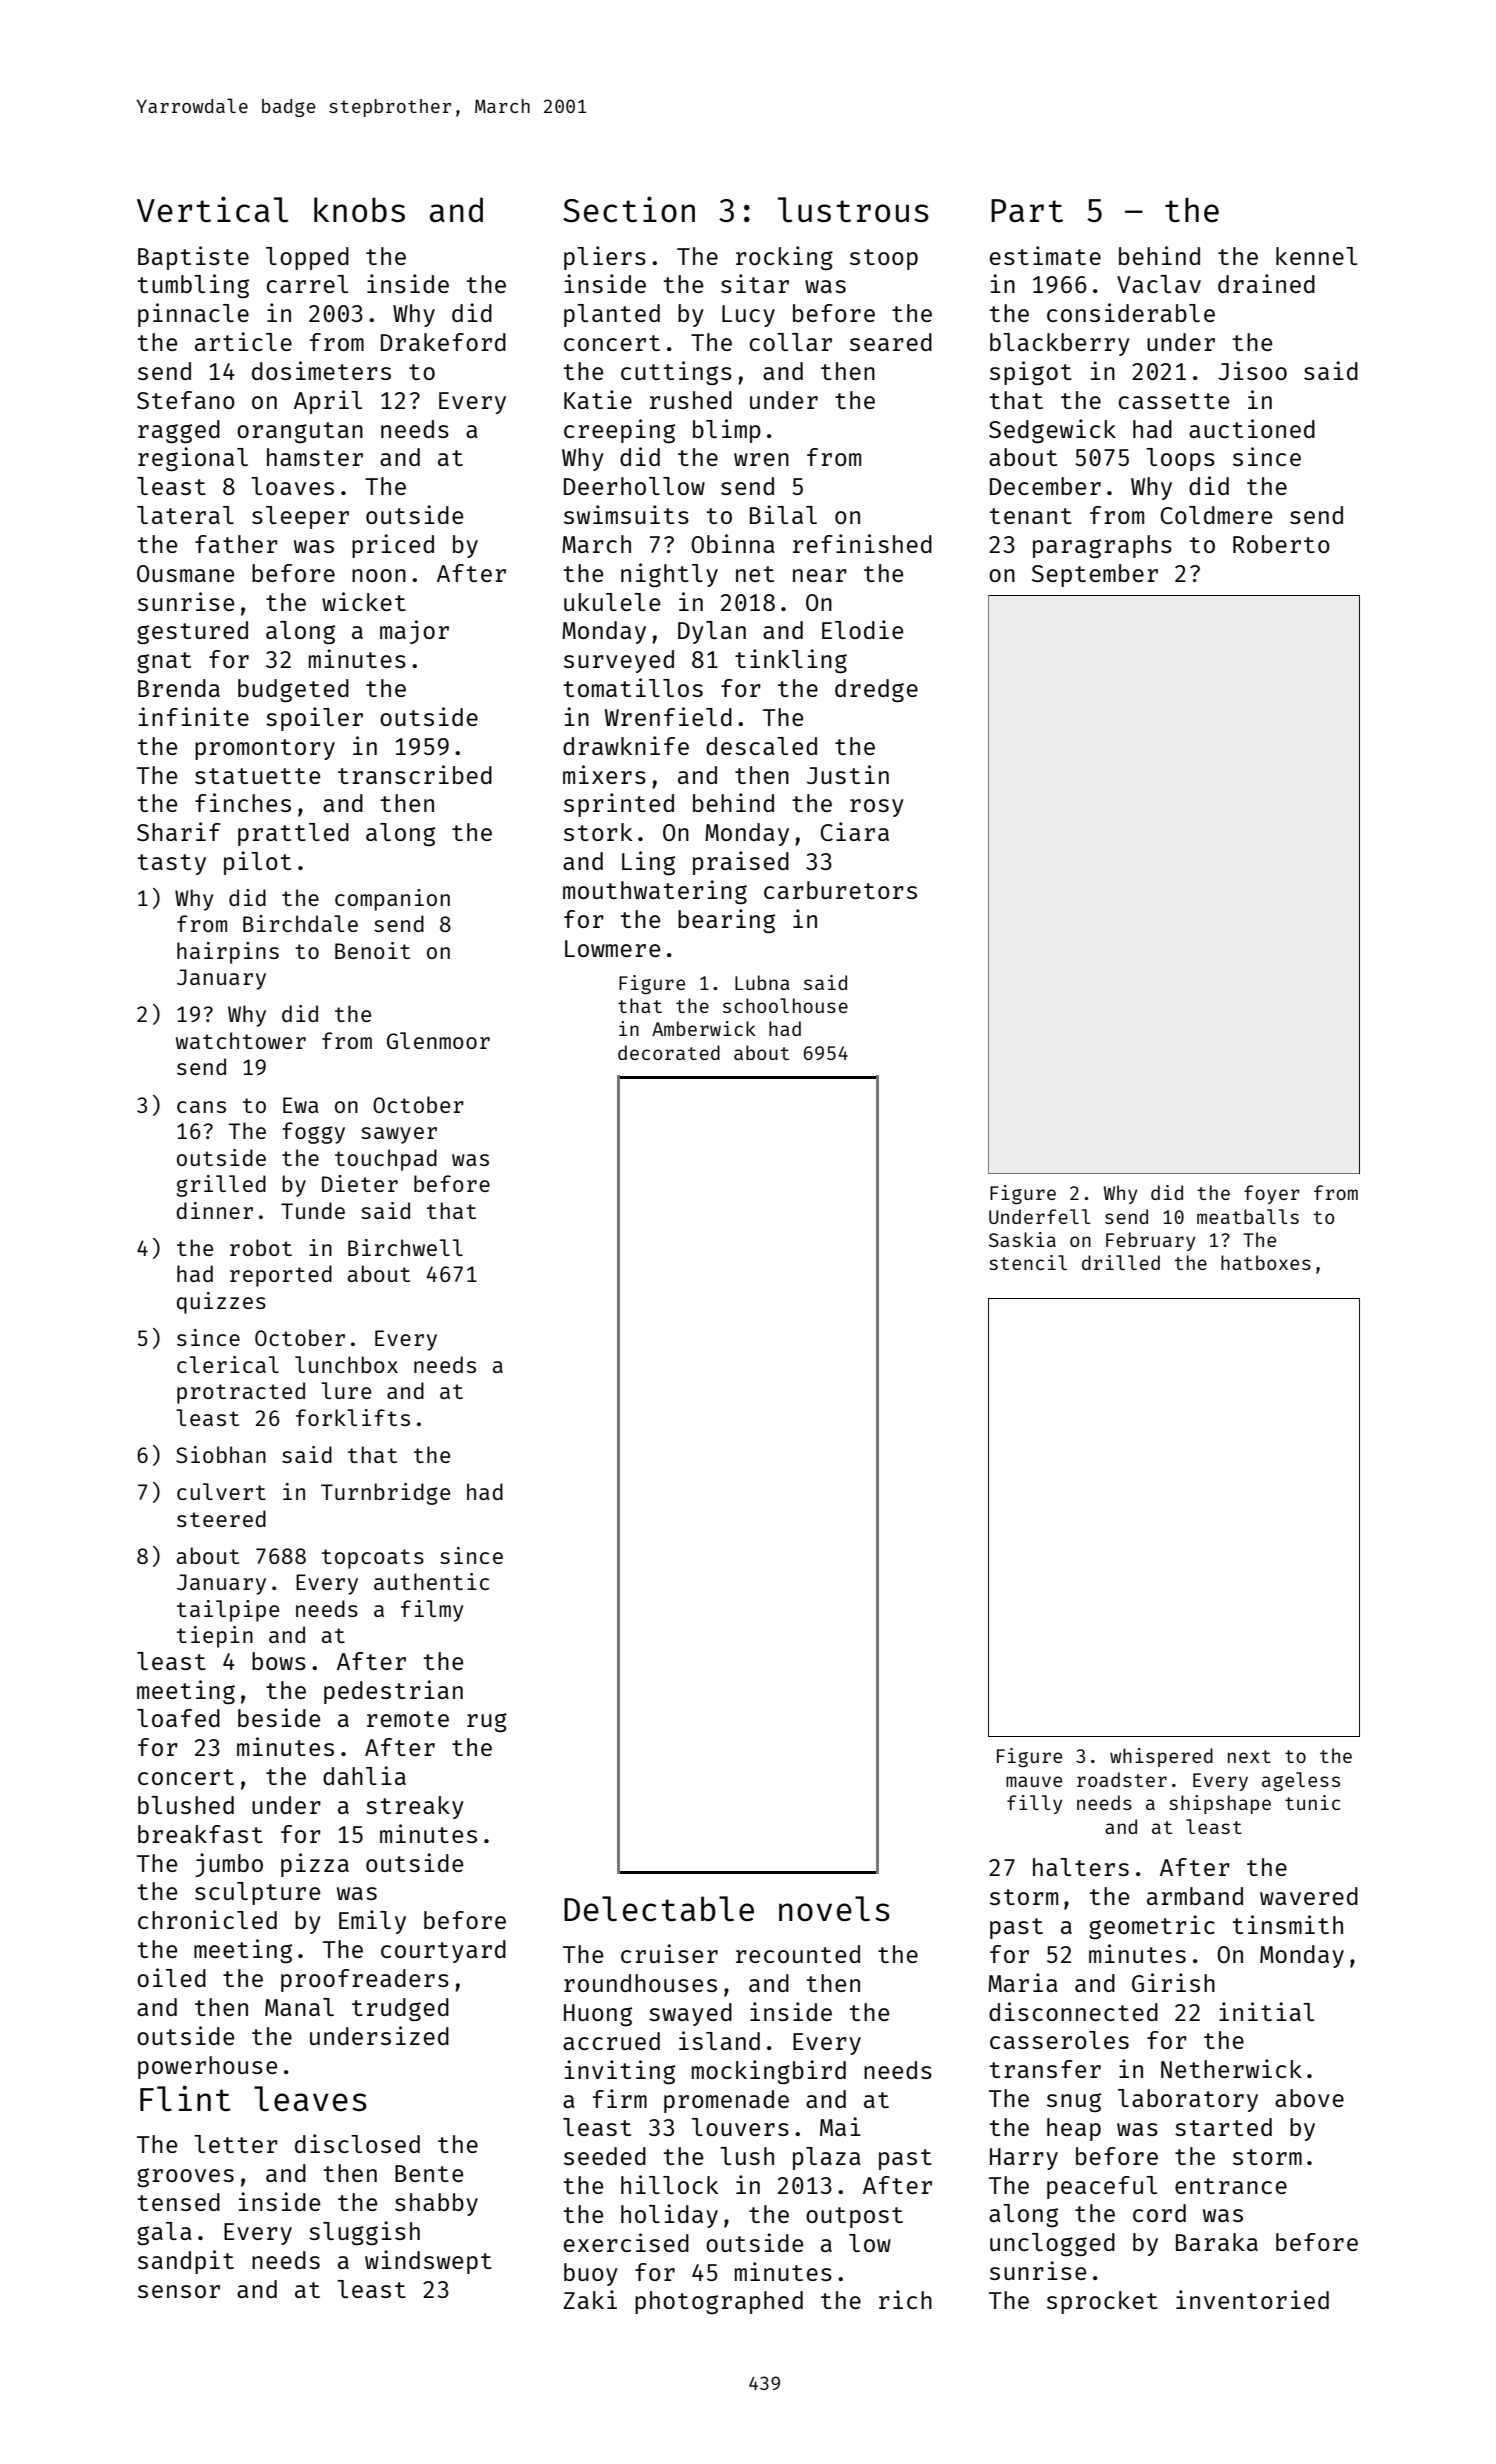  What do you see at coordinates (243, 341) in the screenshot?
I see `article` at bounding box center [243, 341].
